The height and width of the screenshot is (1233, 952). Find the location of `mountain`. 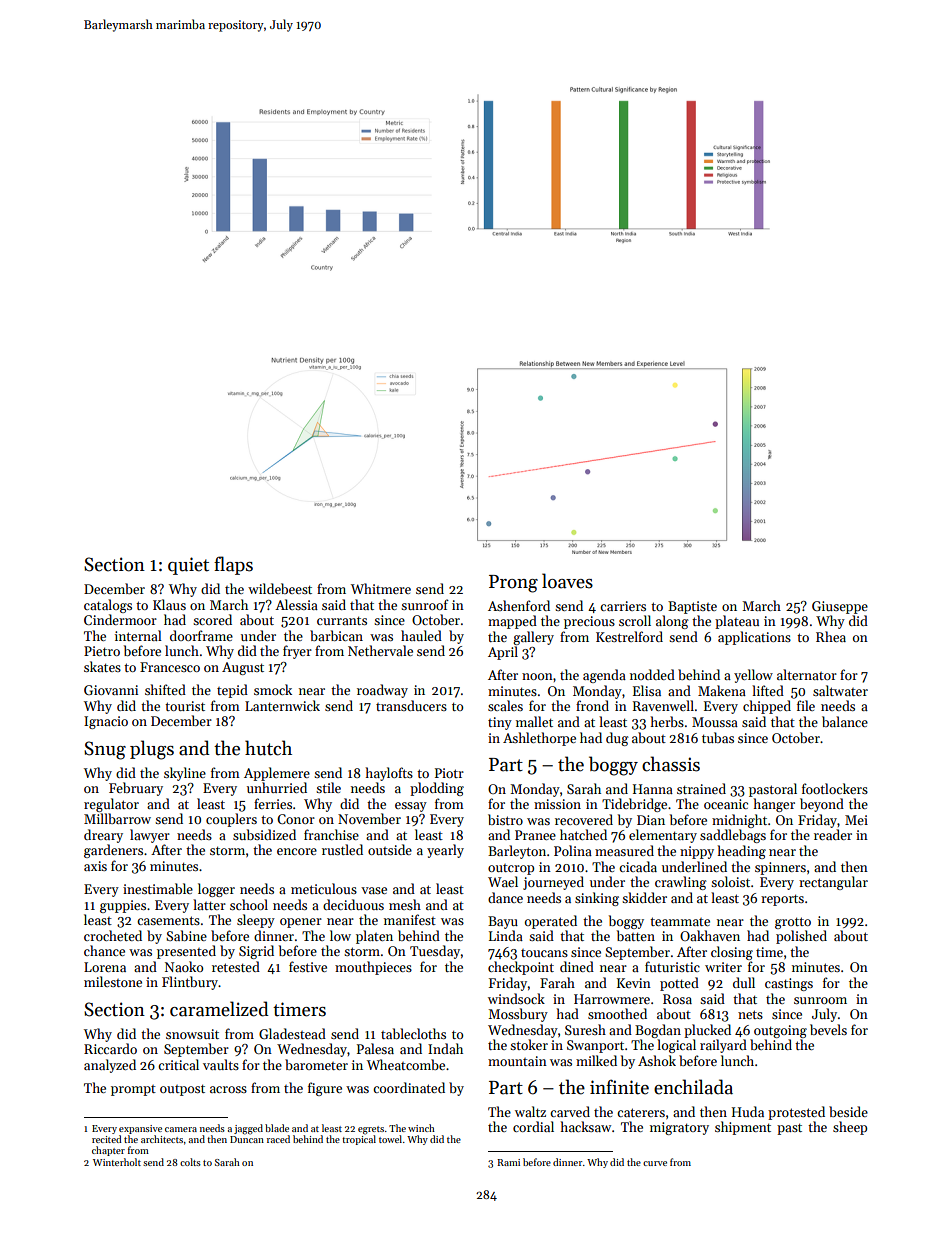

mountain is located at coordinates (517, 1061).
